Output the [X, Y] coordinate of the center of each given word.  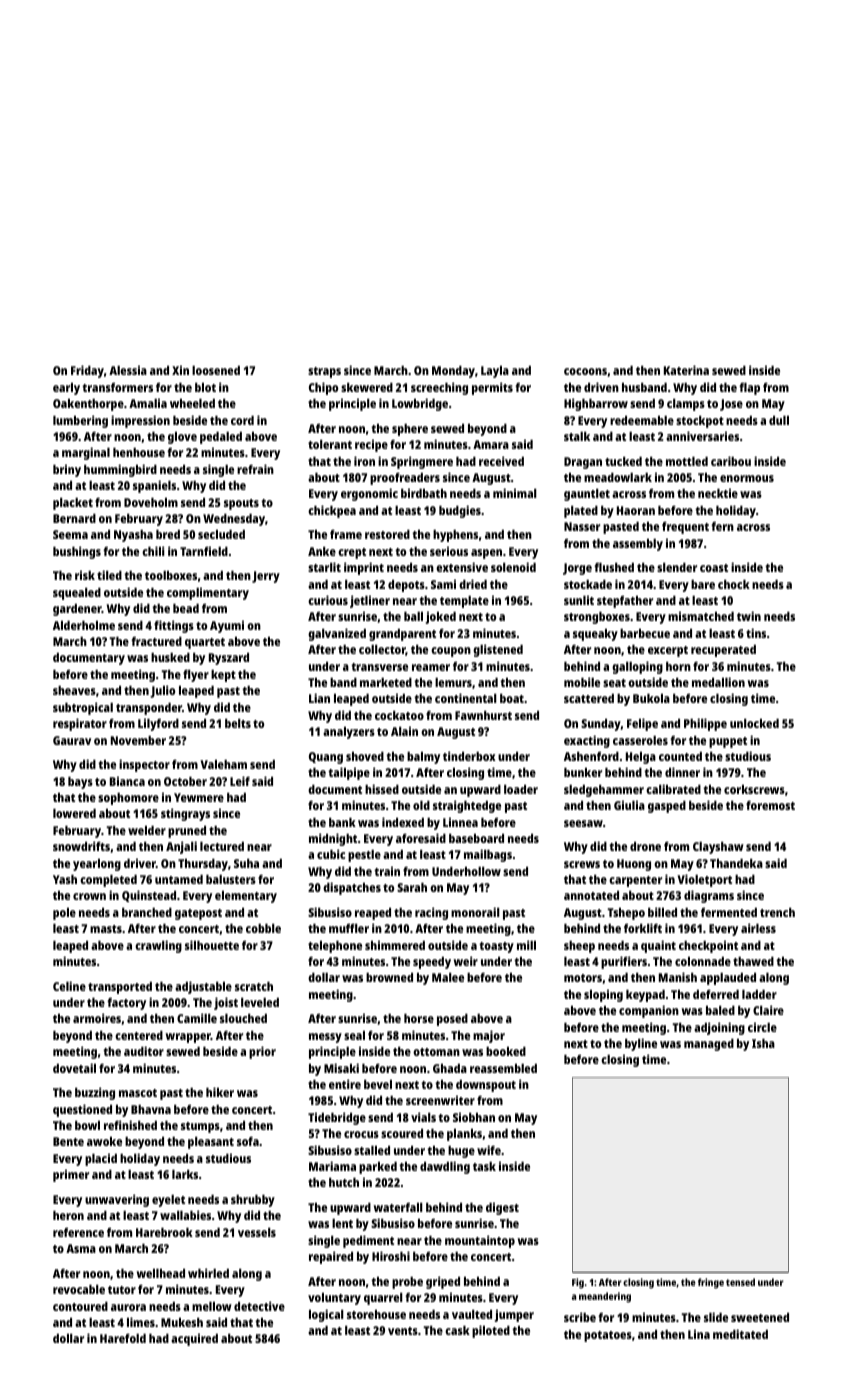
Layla [495, 372]
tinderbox [469, 756]
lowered [74, 813]
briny [67, 470]
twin [749, 616]
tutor [122, 1290]
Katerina [686, 370]
